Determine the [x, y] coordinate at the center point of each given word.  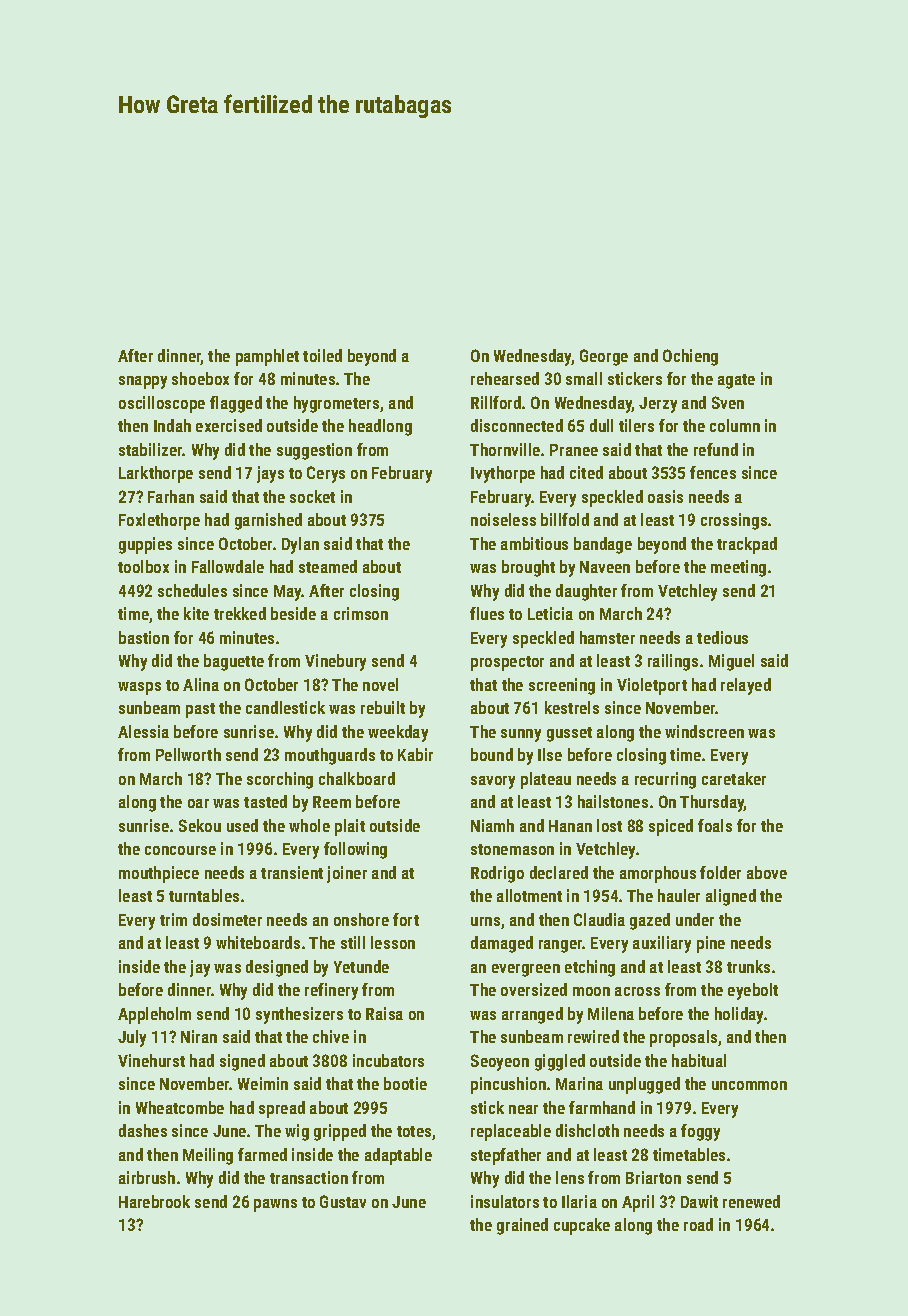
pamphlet [267, 357]
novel [380, 684]
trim [173, 919]
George [604, 357]
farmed [262, 1154]
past [200, 710]
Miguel [731, 662]
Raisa [384, 1013]
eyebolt [753, 991]
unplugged [644, 1085]
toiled [322, 355]
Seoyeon [500, 1062]
